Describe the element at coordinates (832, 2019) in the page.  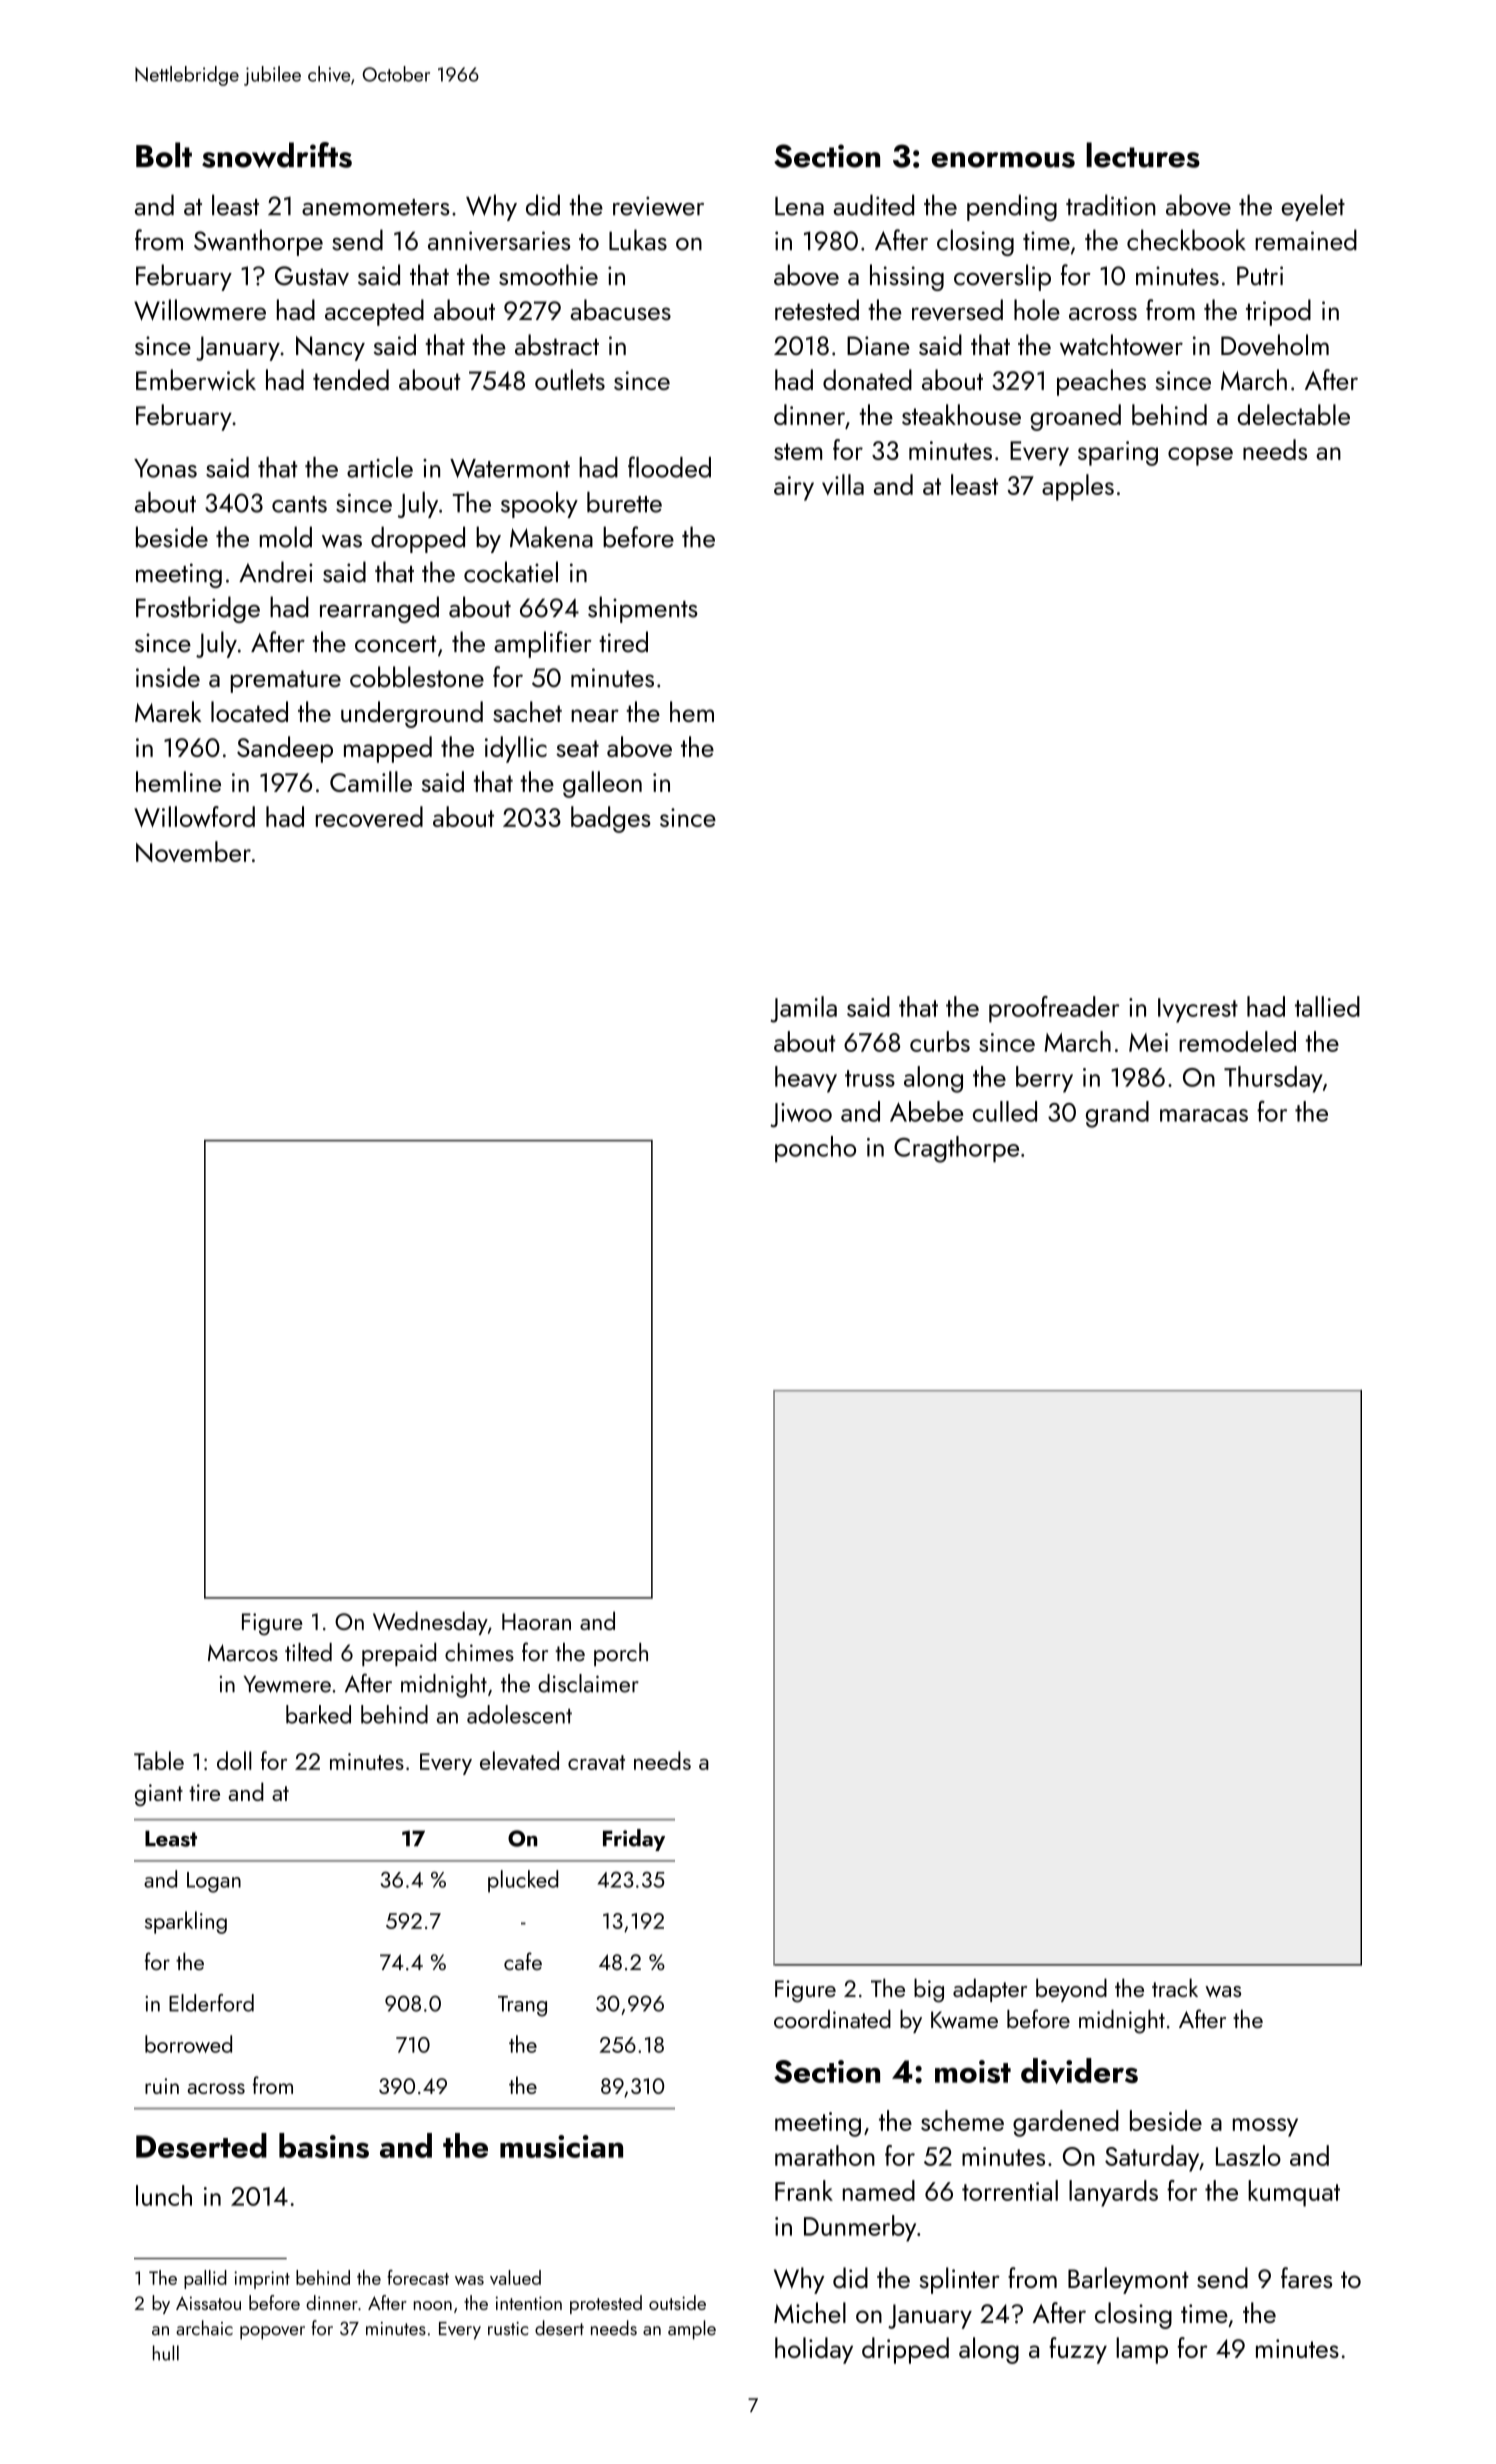
I see `coordinated` at that location.
